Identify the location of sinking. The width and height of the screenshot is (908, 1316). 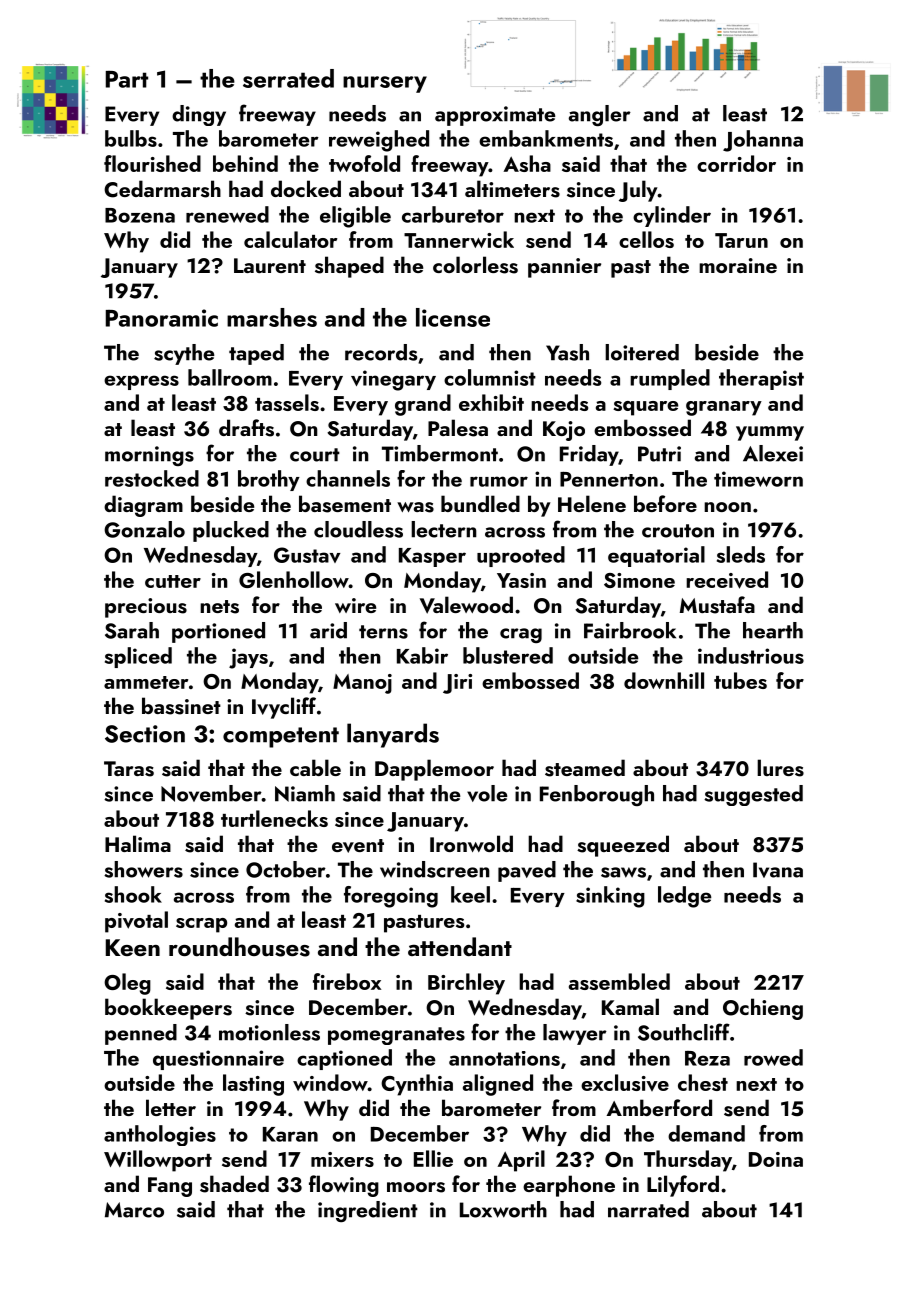
(610, 897).
